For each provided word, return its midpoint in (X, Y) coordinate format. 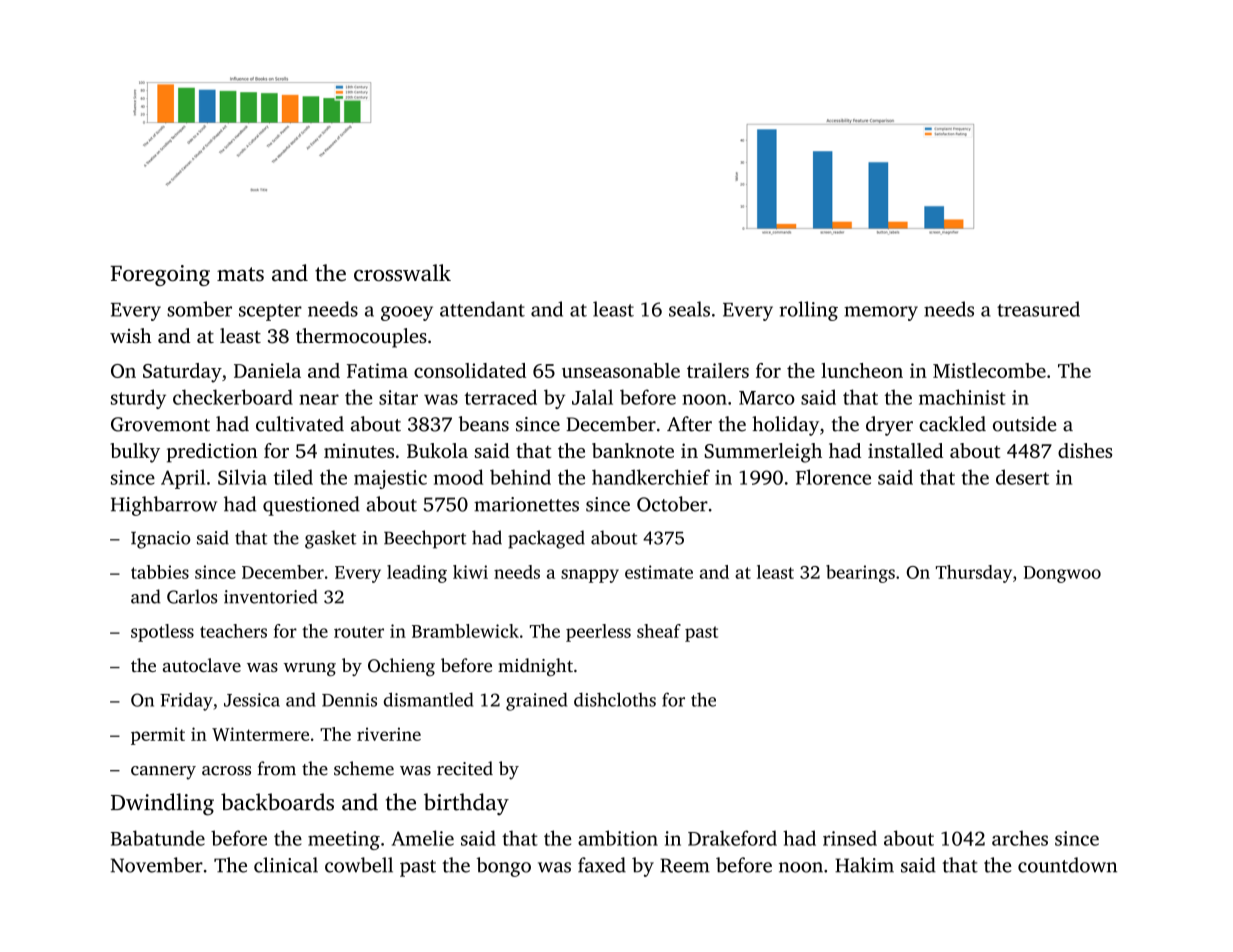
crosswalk (402, 273)
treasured (1038, 309)
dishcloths (615, 699)
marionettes (526, 504)
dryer (889, 426)
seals (689, 309)
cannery (163, 773)
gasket (330, 539)
